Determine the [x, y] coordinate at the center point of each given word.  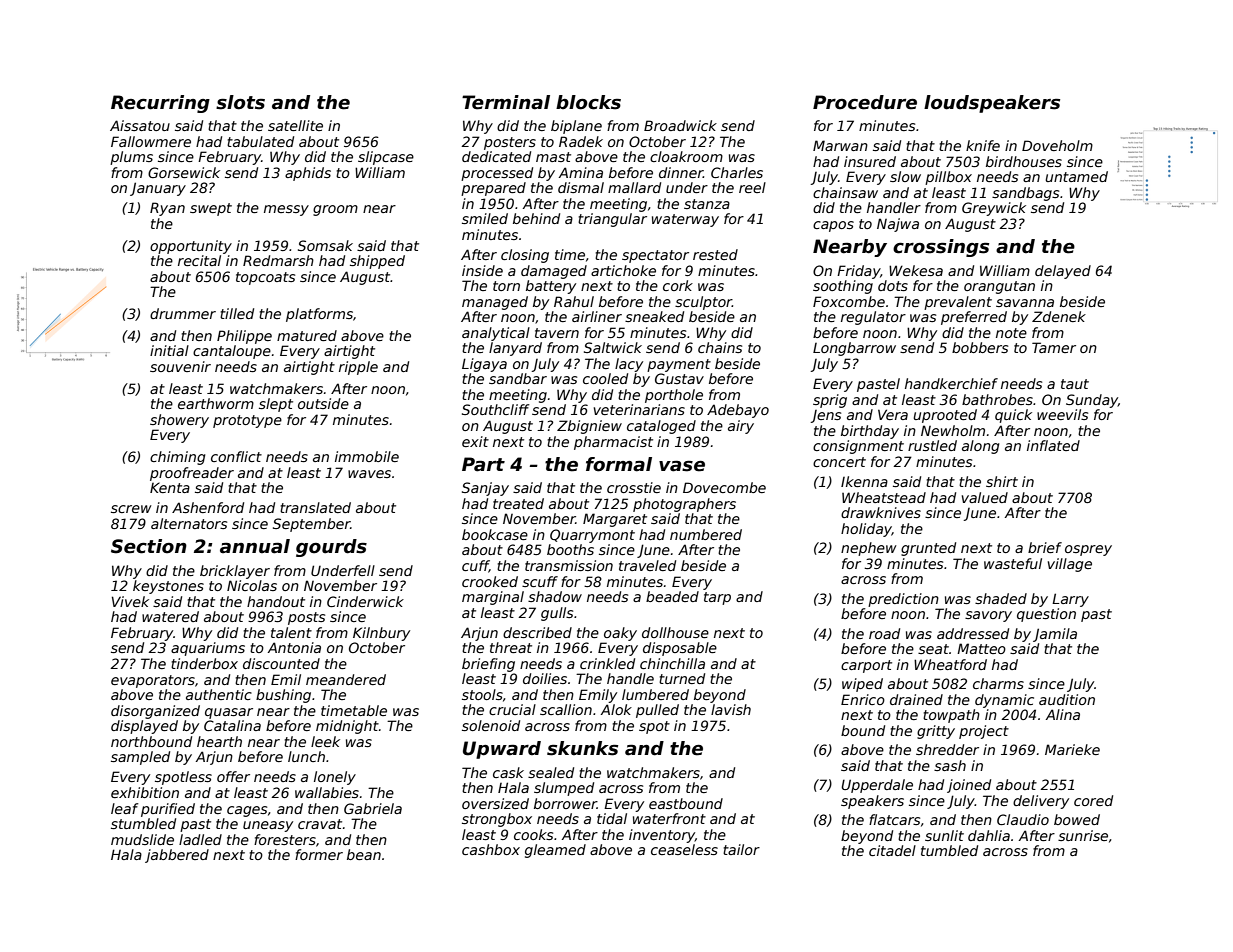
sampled [140, 758]
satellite [295, 125]
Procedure [865, 102]
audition [1067, 699]
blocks [588, 102]
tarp [717, 598]
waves [369, 474]
